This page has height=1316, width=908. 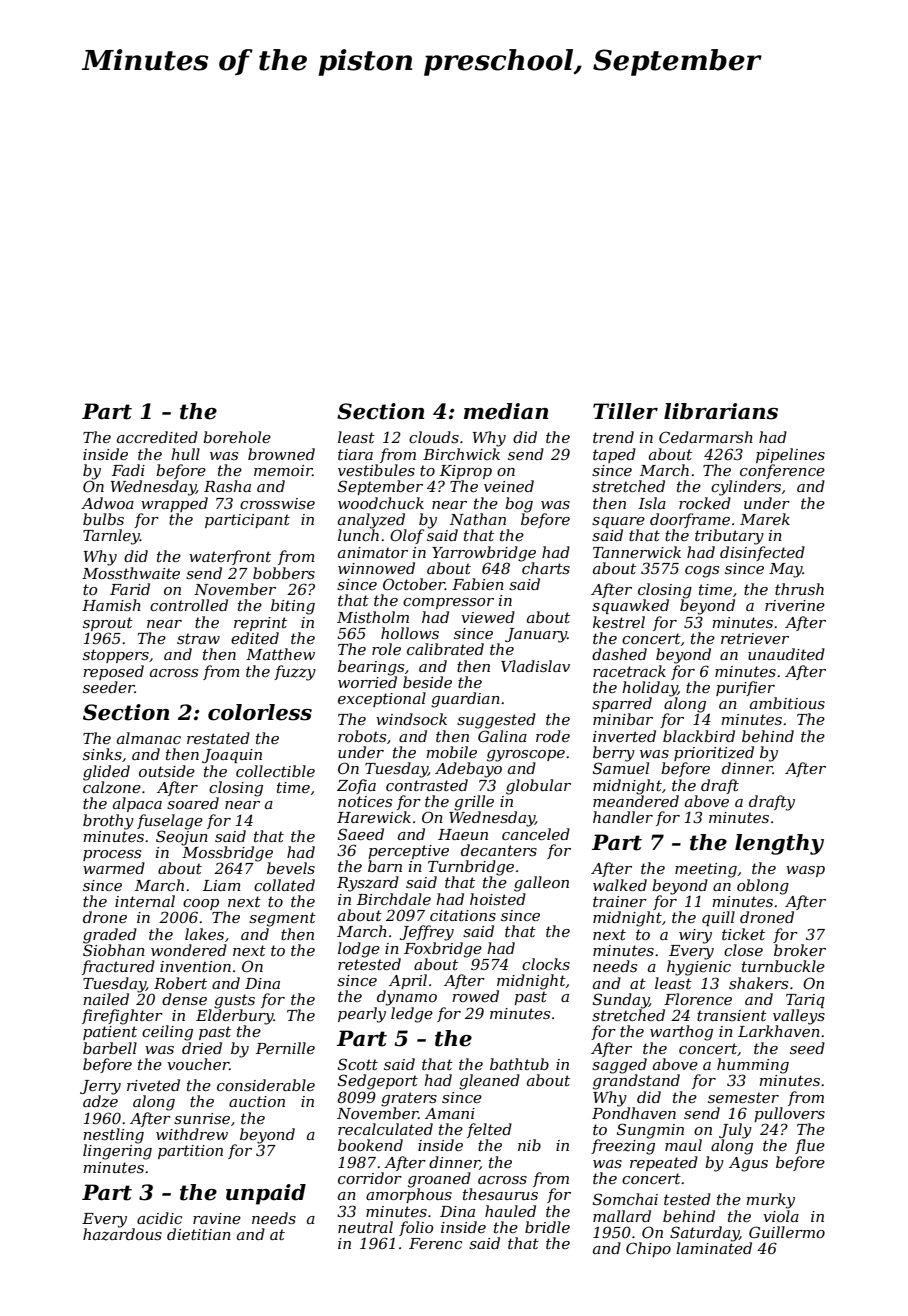 I want to click on wasp, so click(x=805, y=871).
